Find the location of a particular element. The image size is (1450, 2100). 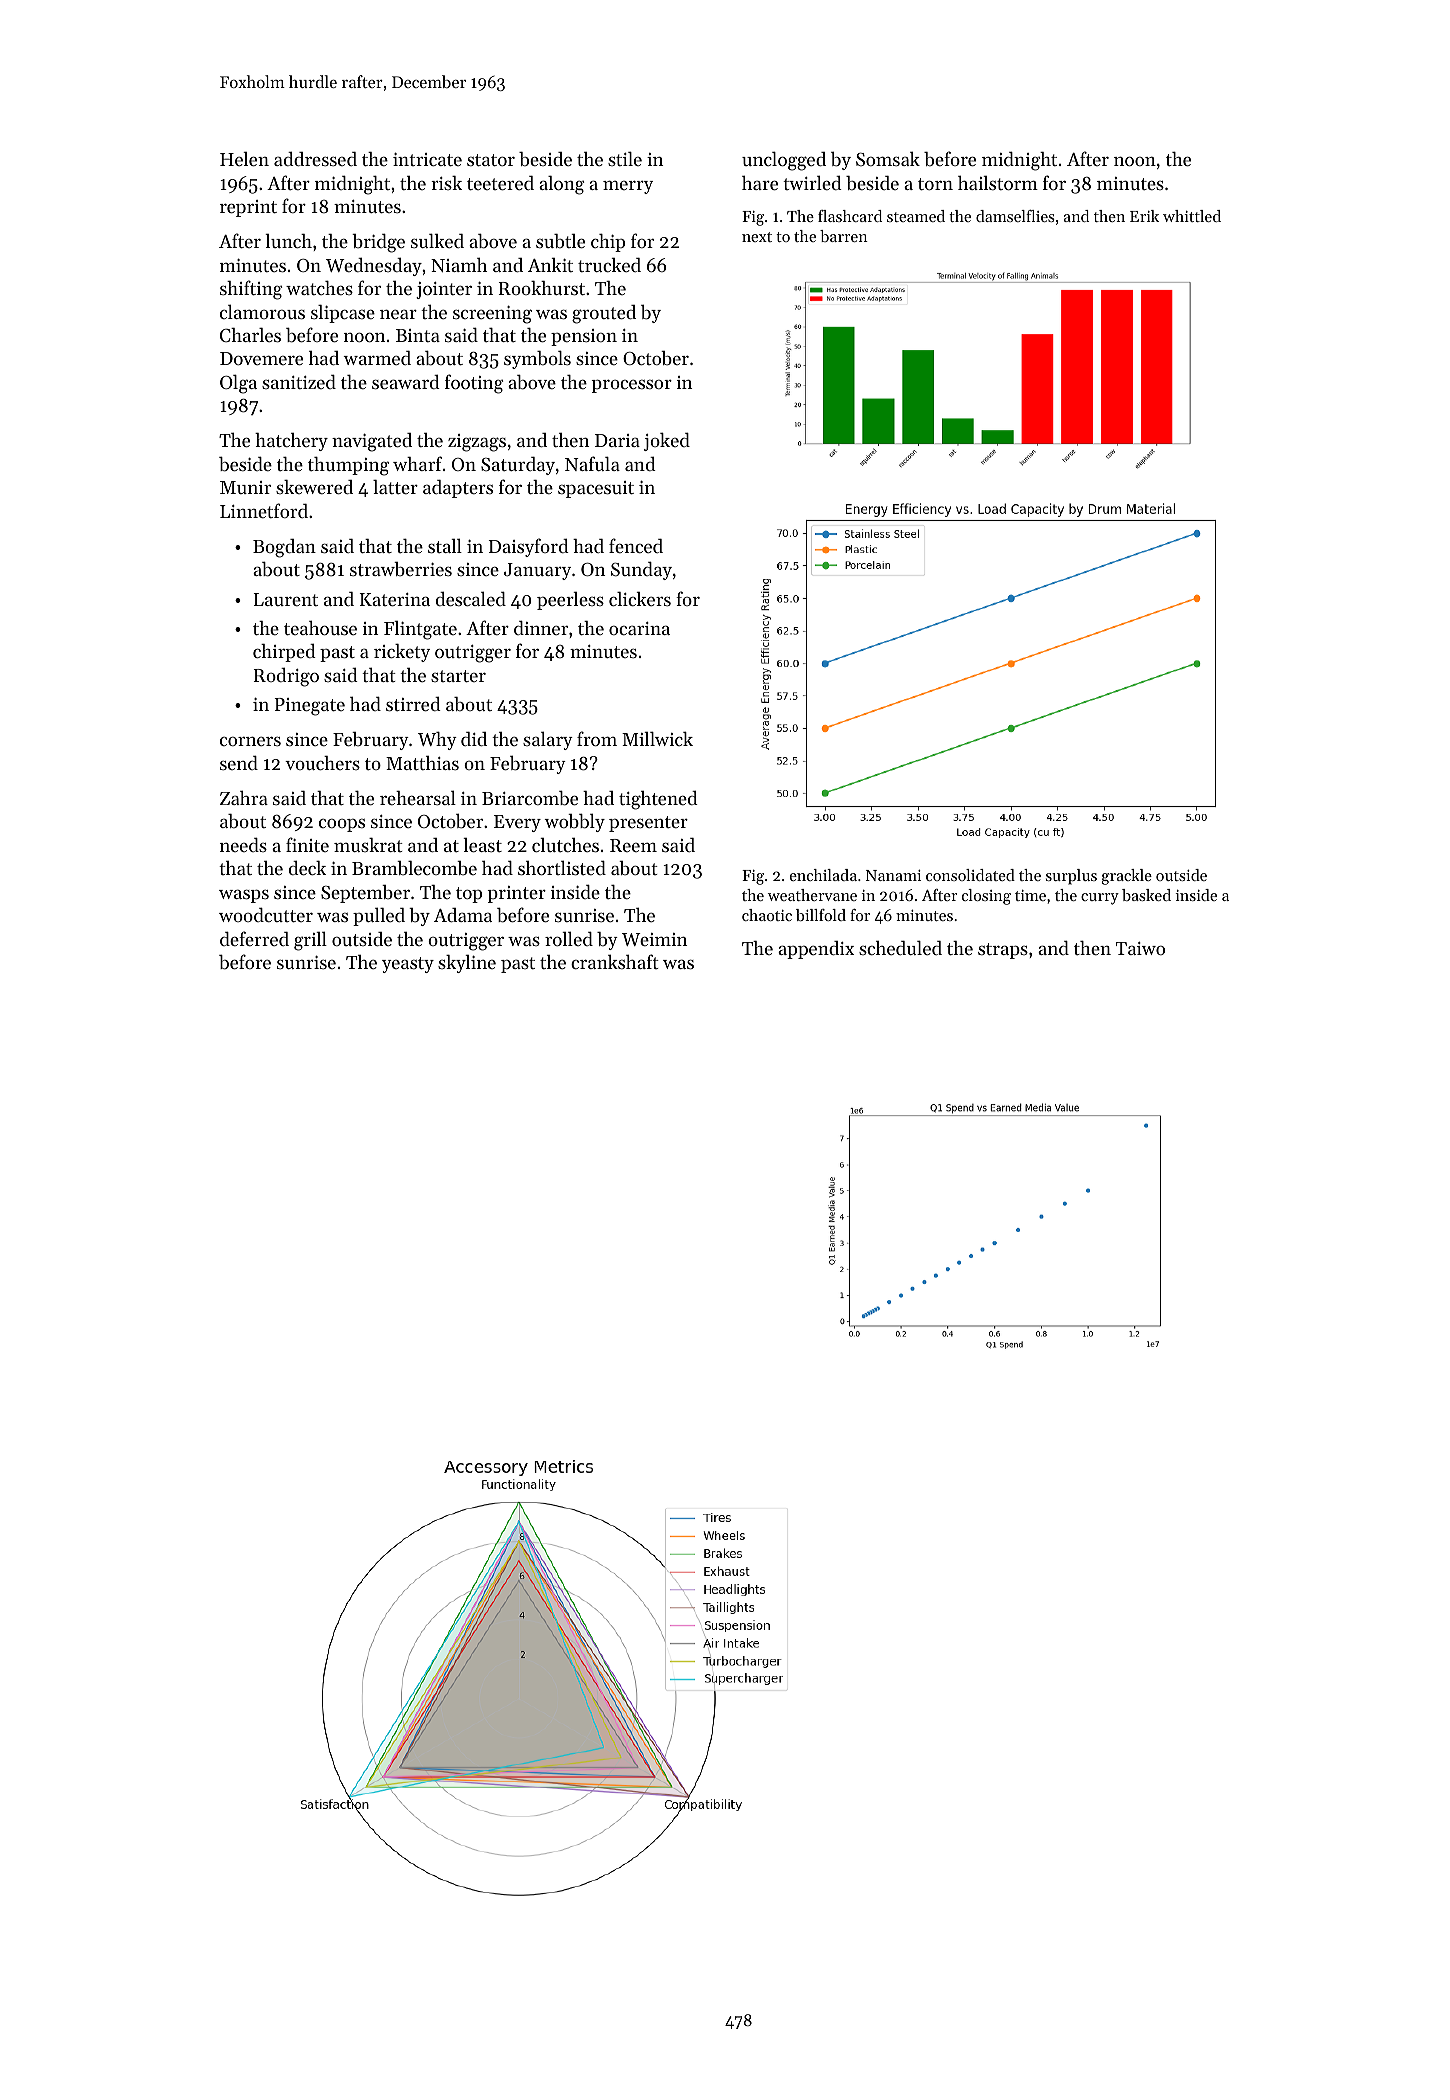

Erik is located at coordinates (1144, 216).
